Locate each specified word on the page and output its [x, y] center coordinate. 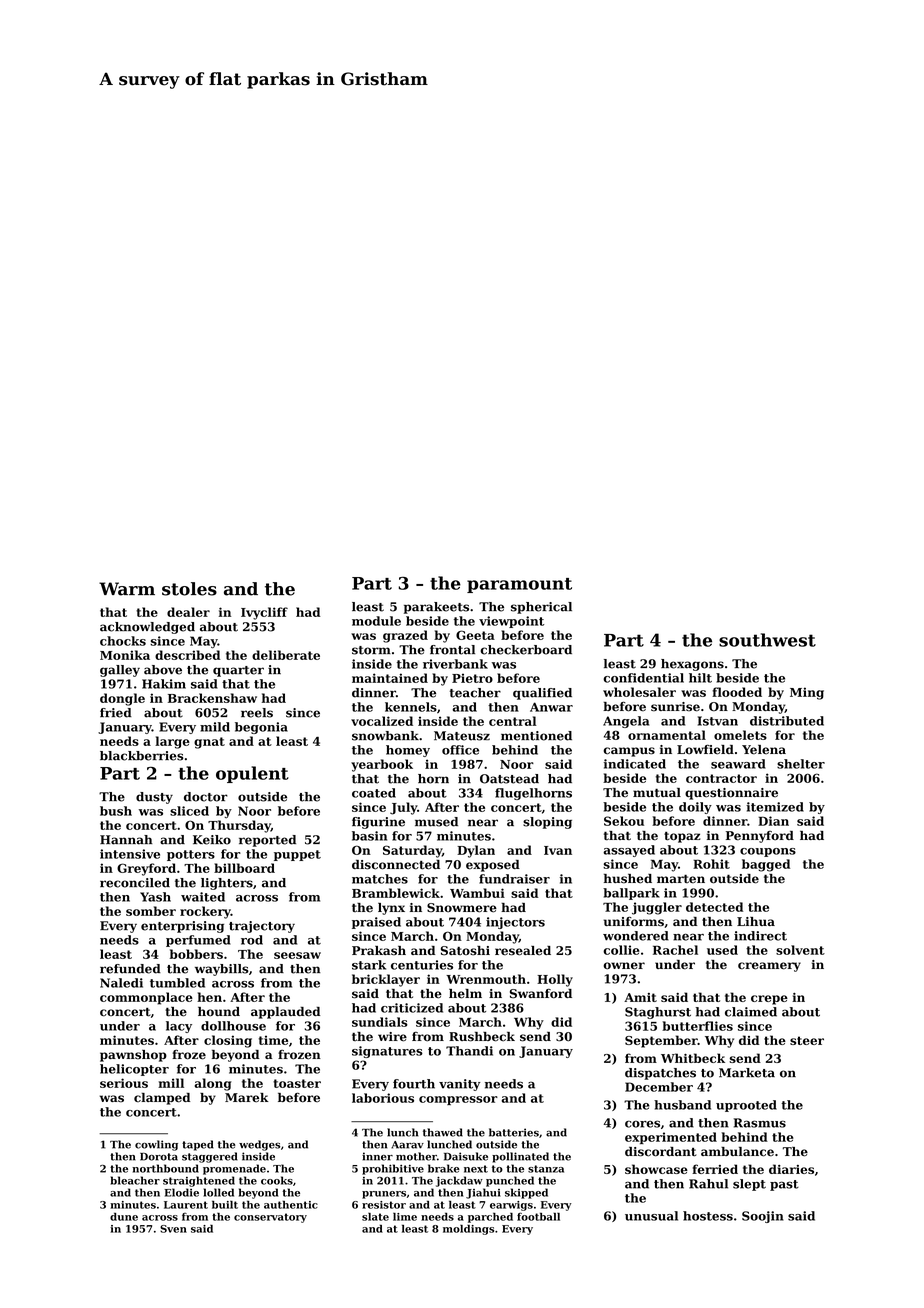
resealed [523, 951]
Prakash [379, 951]
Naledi [121, 983]
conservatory [270, 1218]
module [376, 621]
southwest [767, 640]
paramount [519, 585]
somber [151, 911]
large [172, 742]
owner [624, 966]
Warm [127, 589]
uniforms [634, 921]
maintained [390, 678]
